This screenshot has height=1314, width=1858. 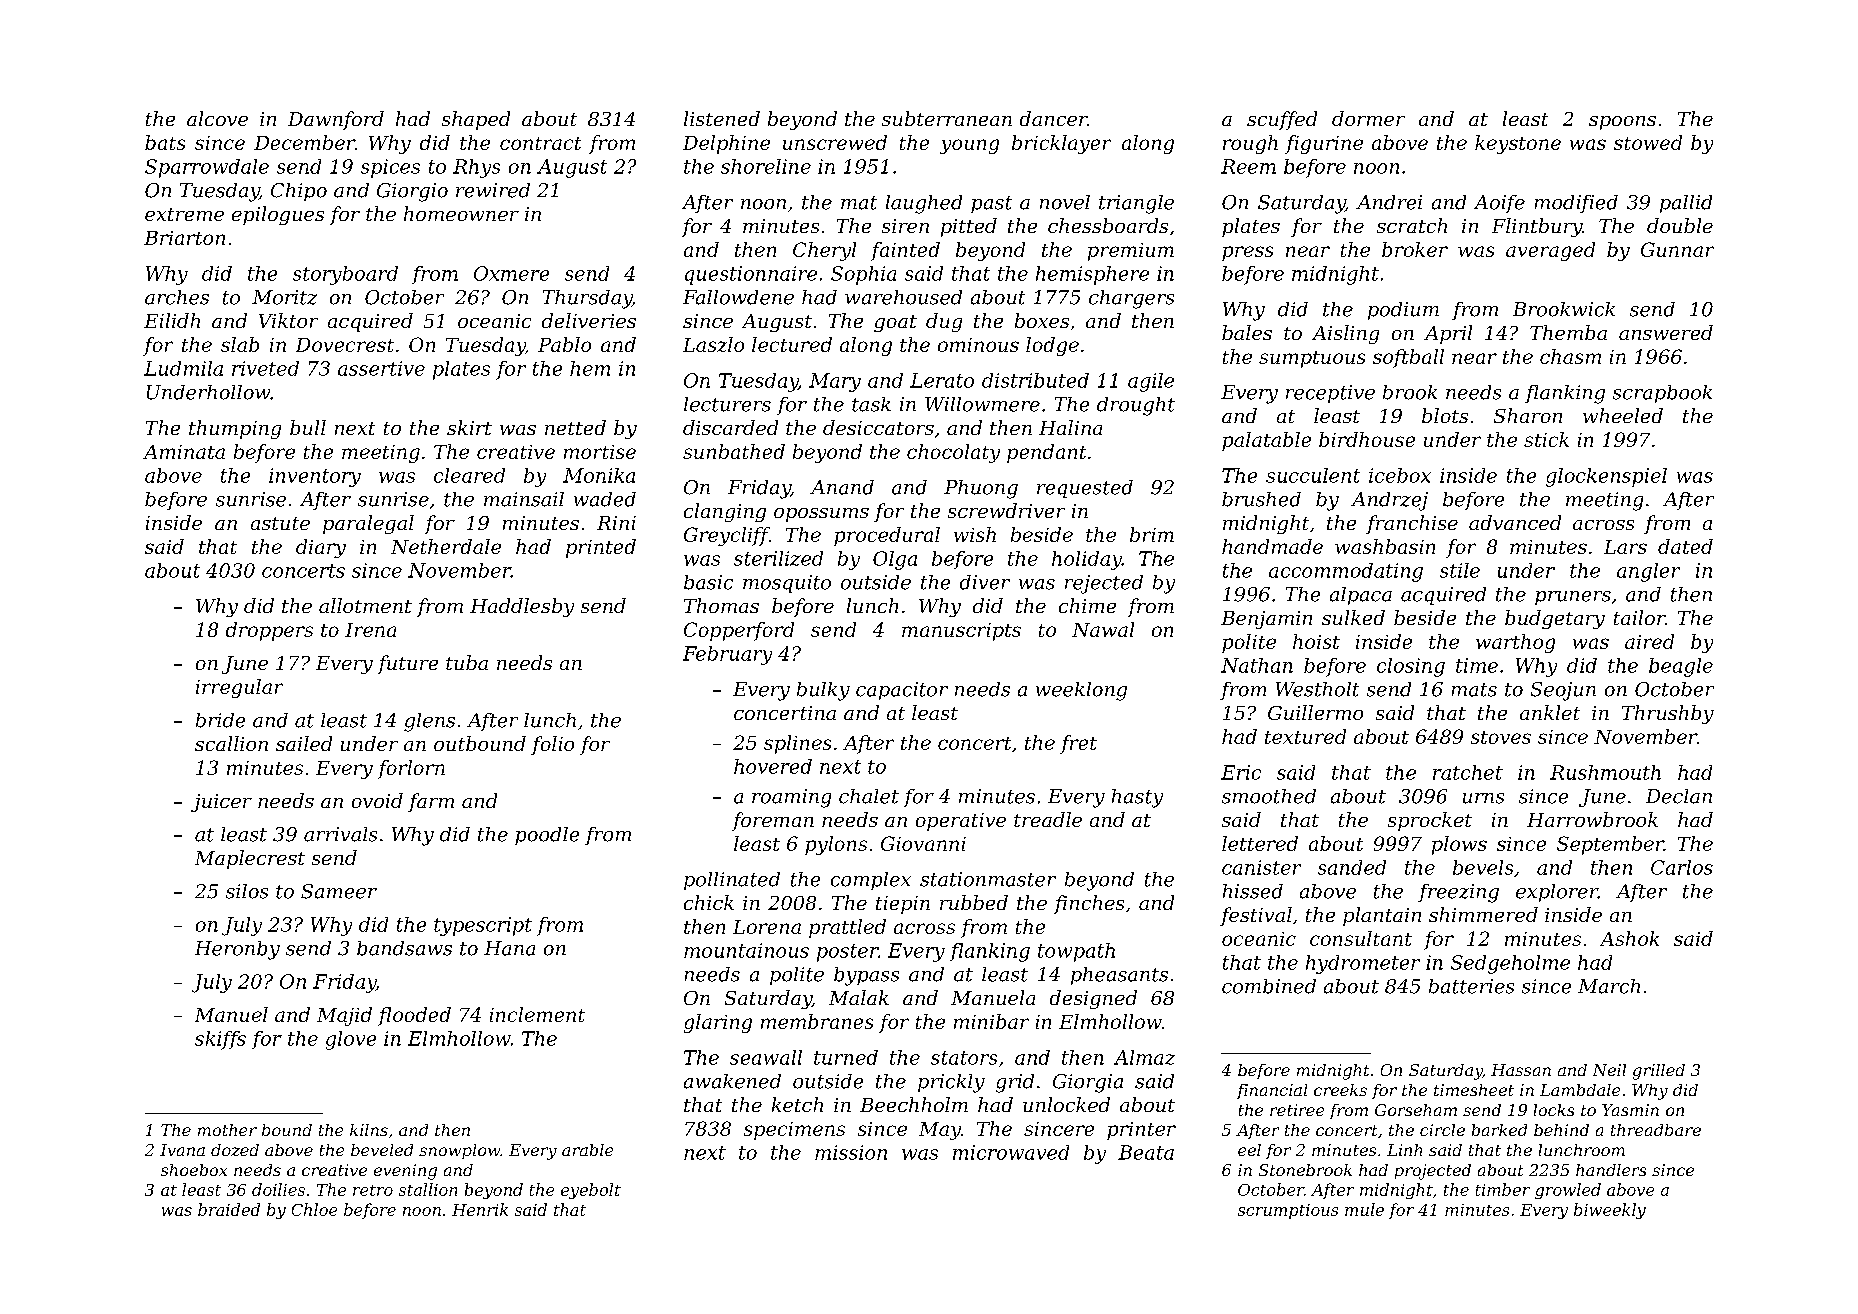 What do you see at coordinates (351, 1040) in the screenshot?
I see `glove` at bounding box center [351, 1040].
